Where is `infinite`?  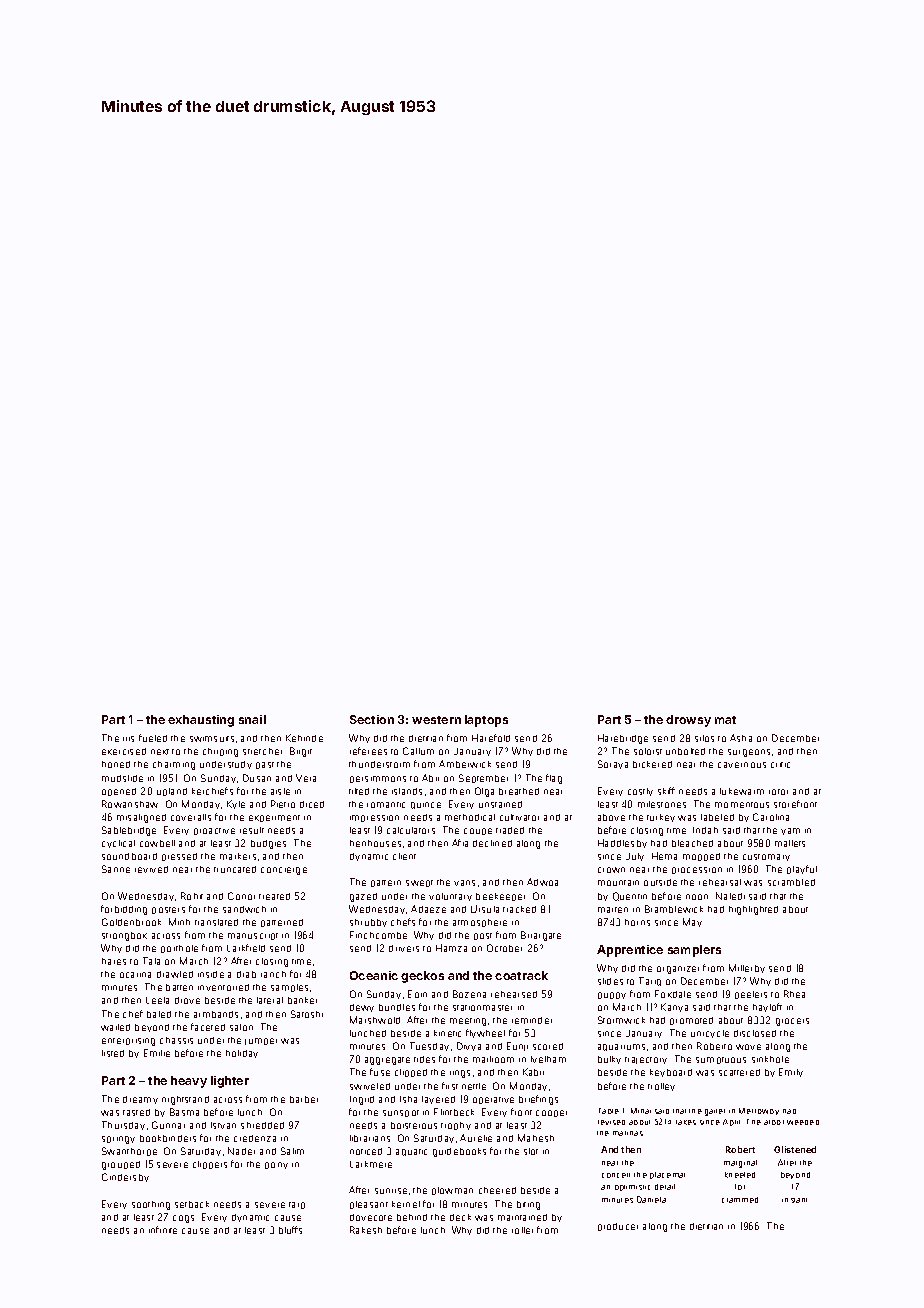
infinite is located at coordinates (163, 1230).
